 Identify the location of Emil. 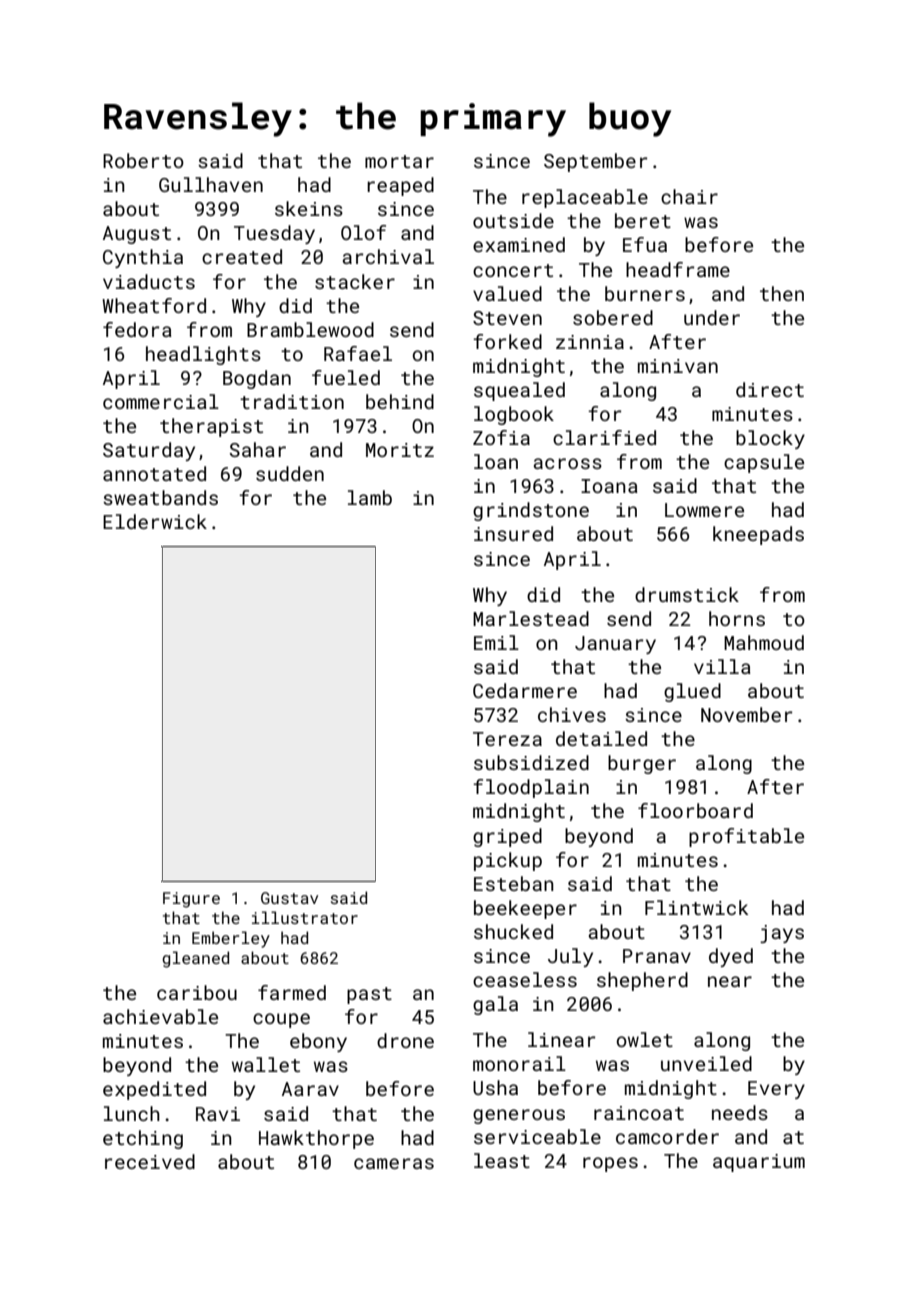
(496, 642).
